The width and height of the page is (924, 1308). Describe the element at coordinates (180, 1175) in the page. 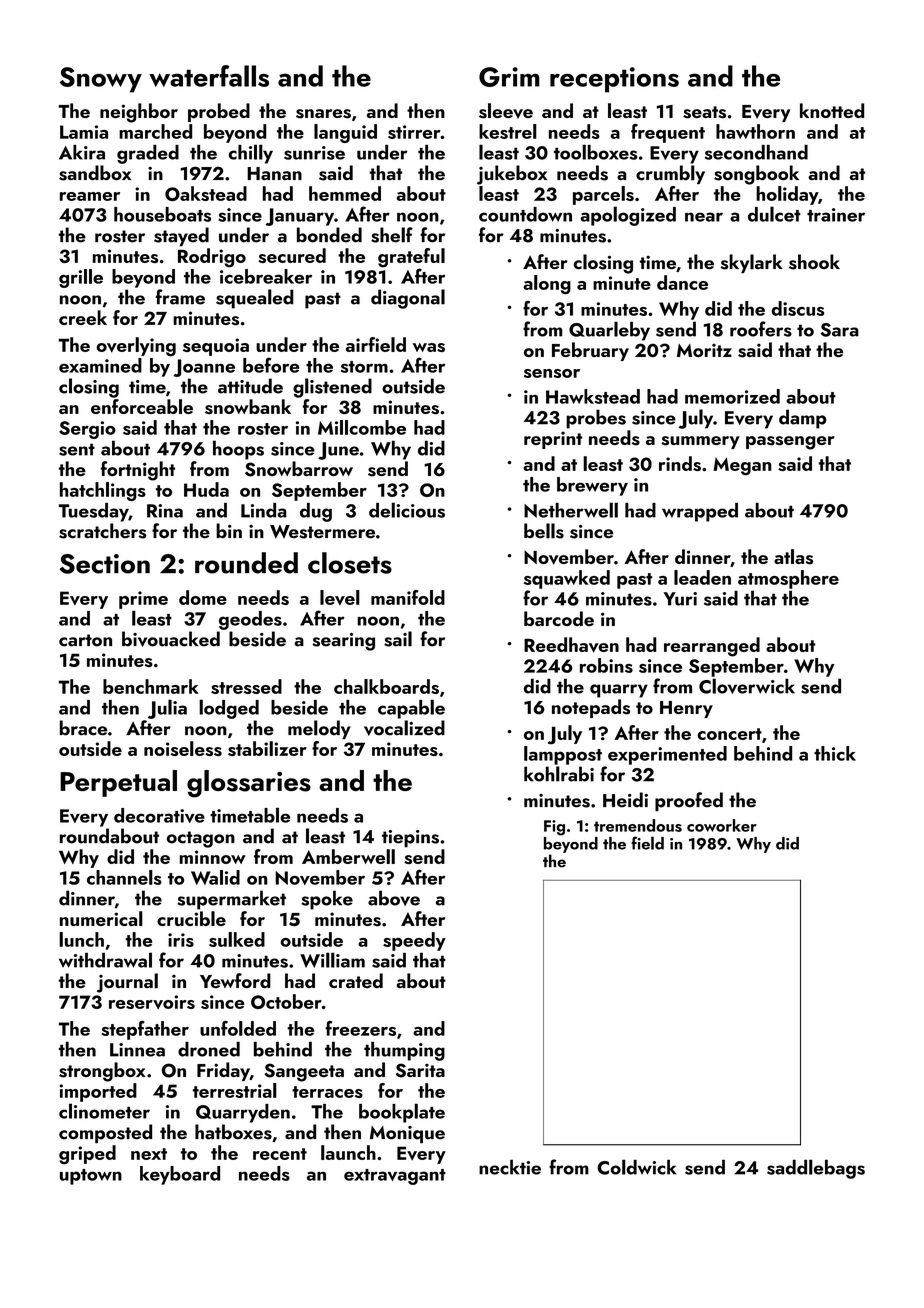

I see `keyboard` at that location.
